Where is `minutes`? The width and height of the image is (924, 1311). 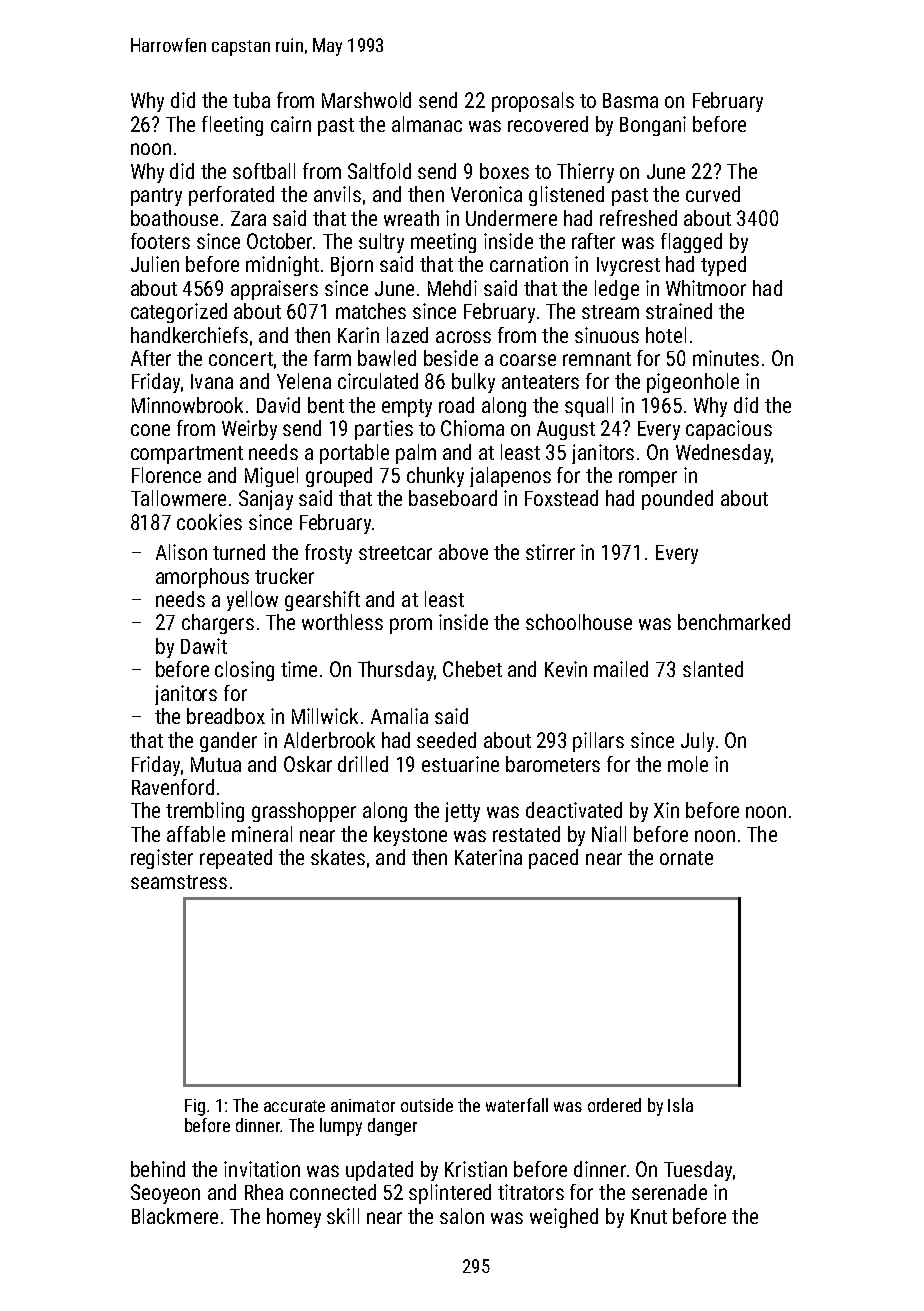 minutes is located at coordinates (726, 358).
